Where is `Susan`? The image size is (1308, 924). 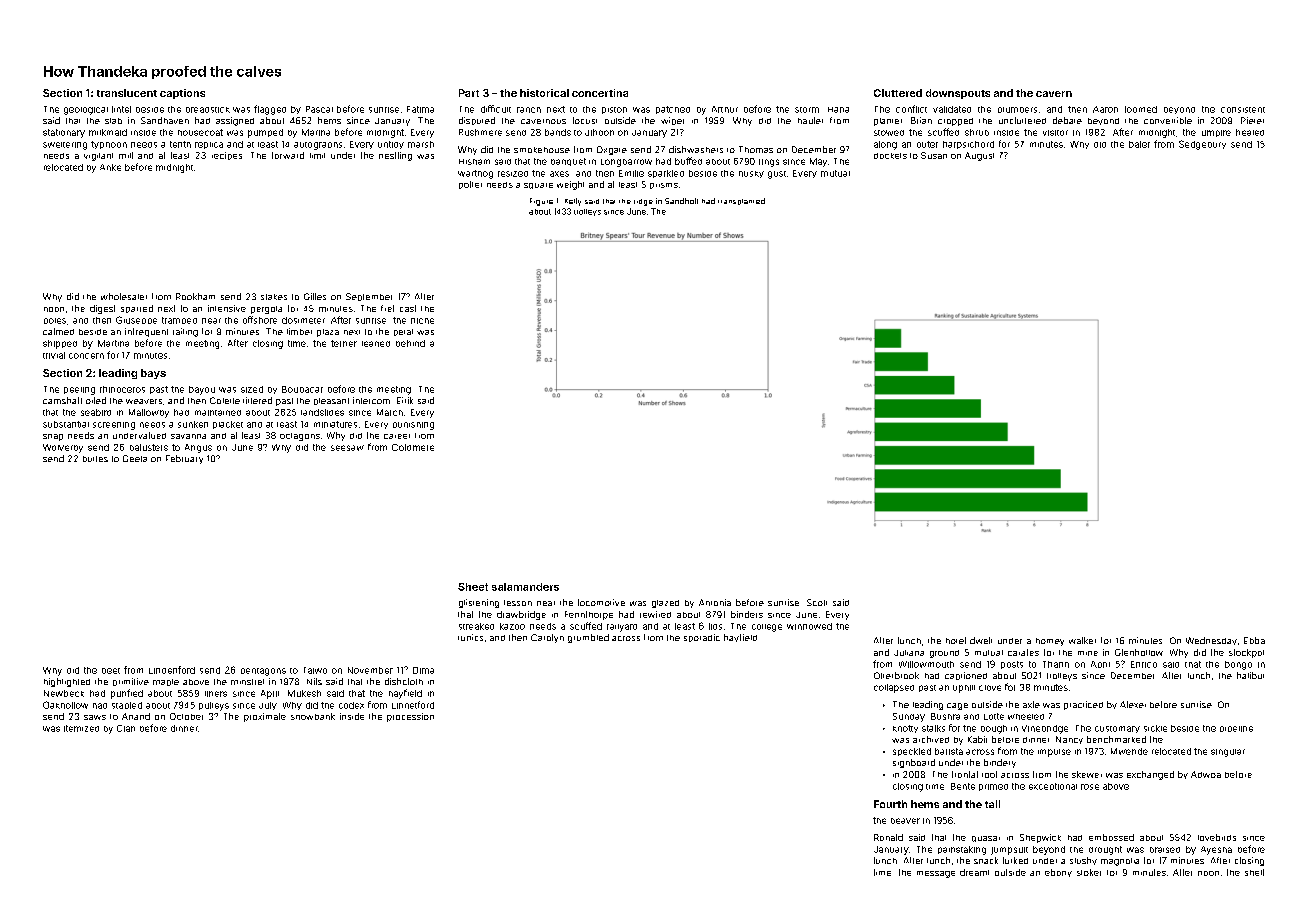 Susan is located at coordinates (934, 155).
